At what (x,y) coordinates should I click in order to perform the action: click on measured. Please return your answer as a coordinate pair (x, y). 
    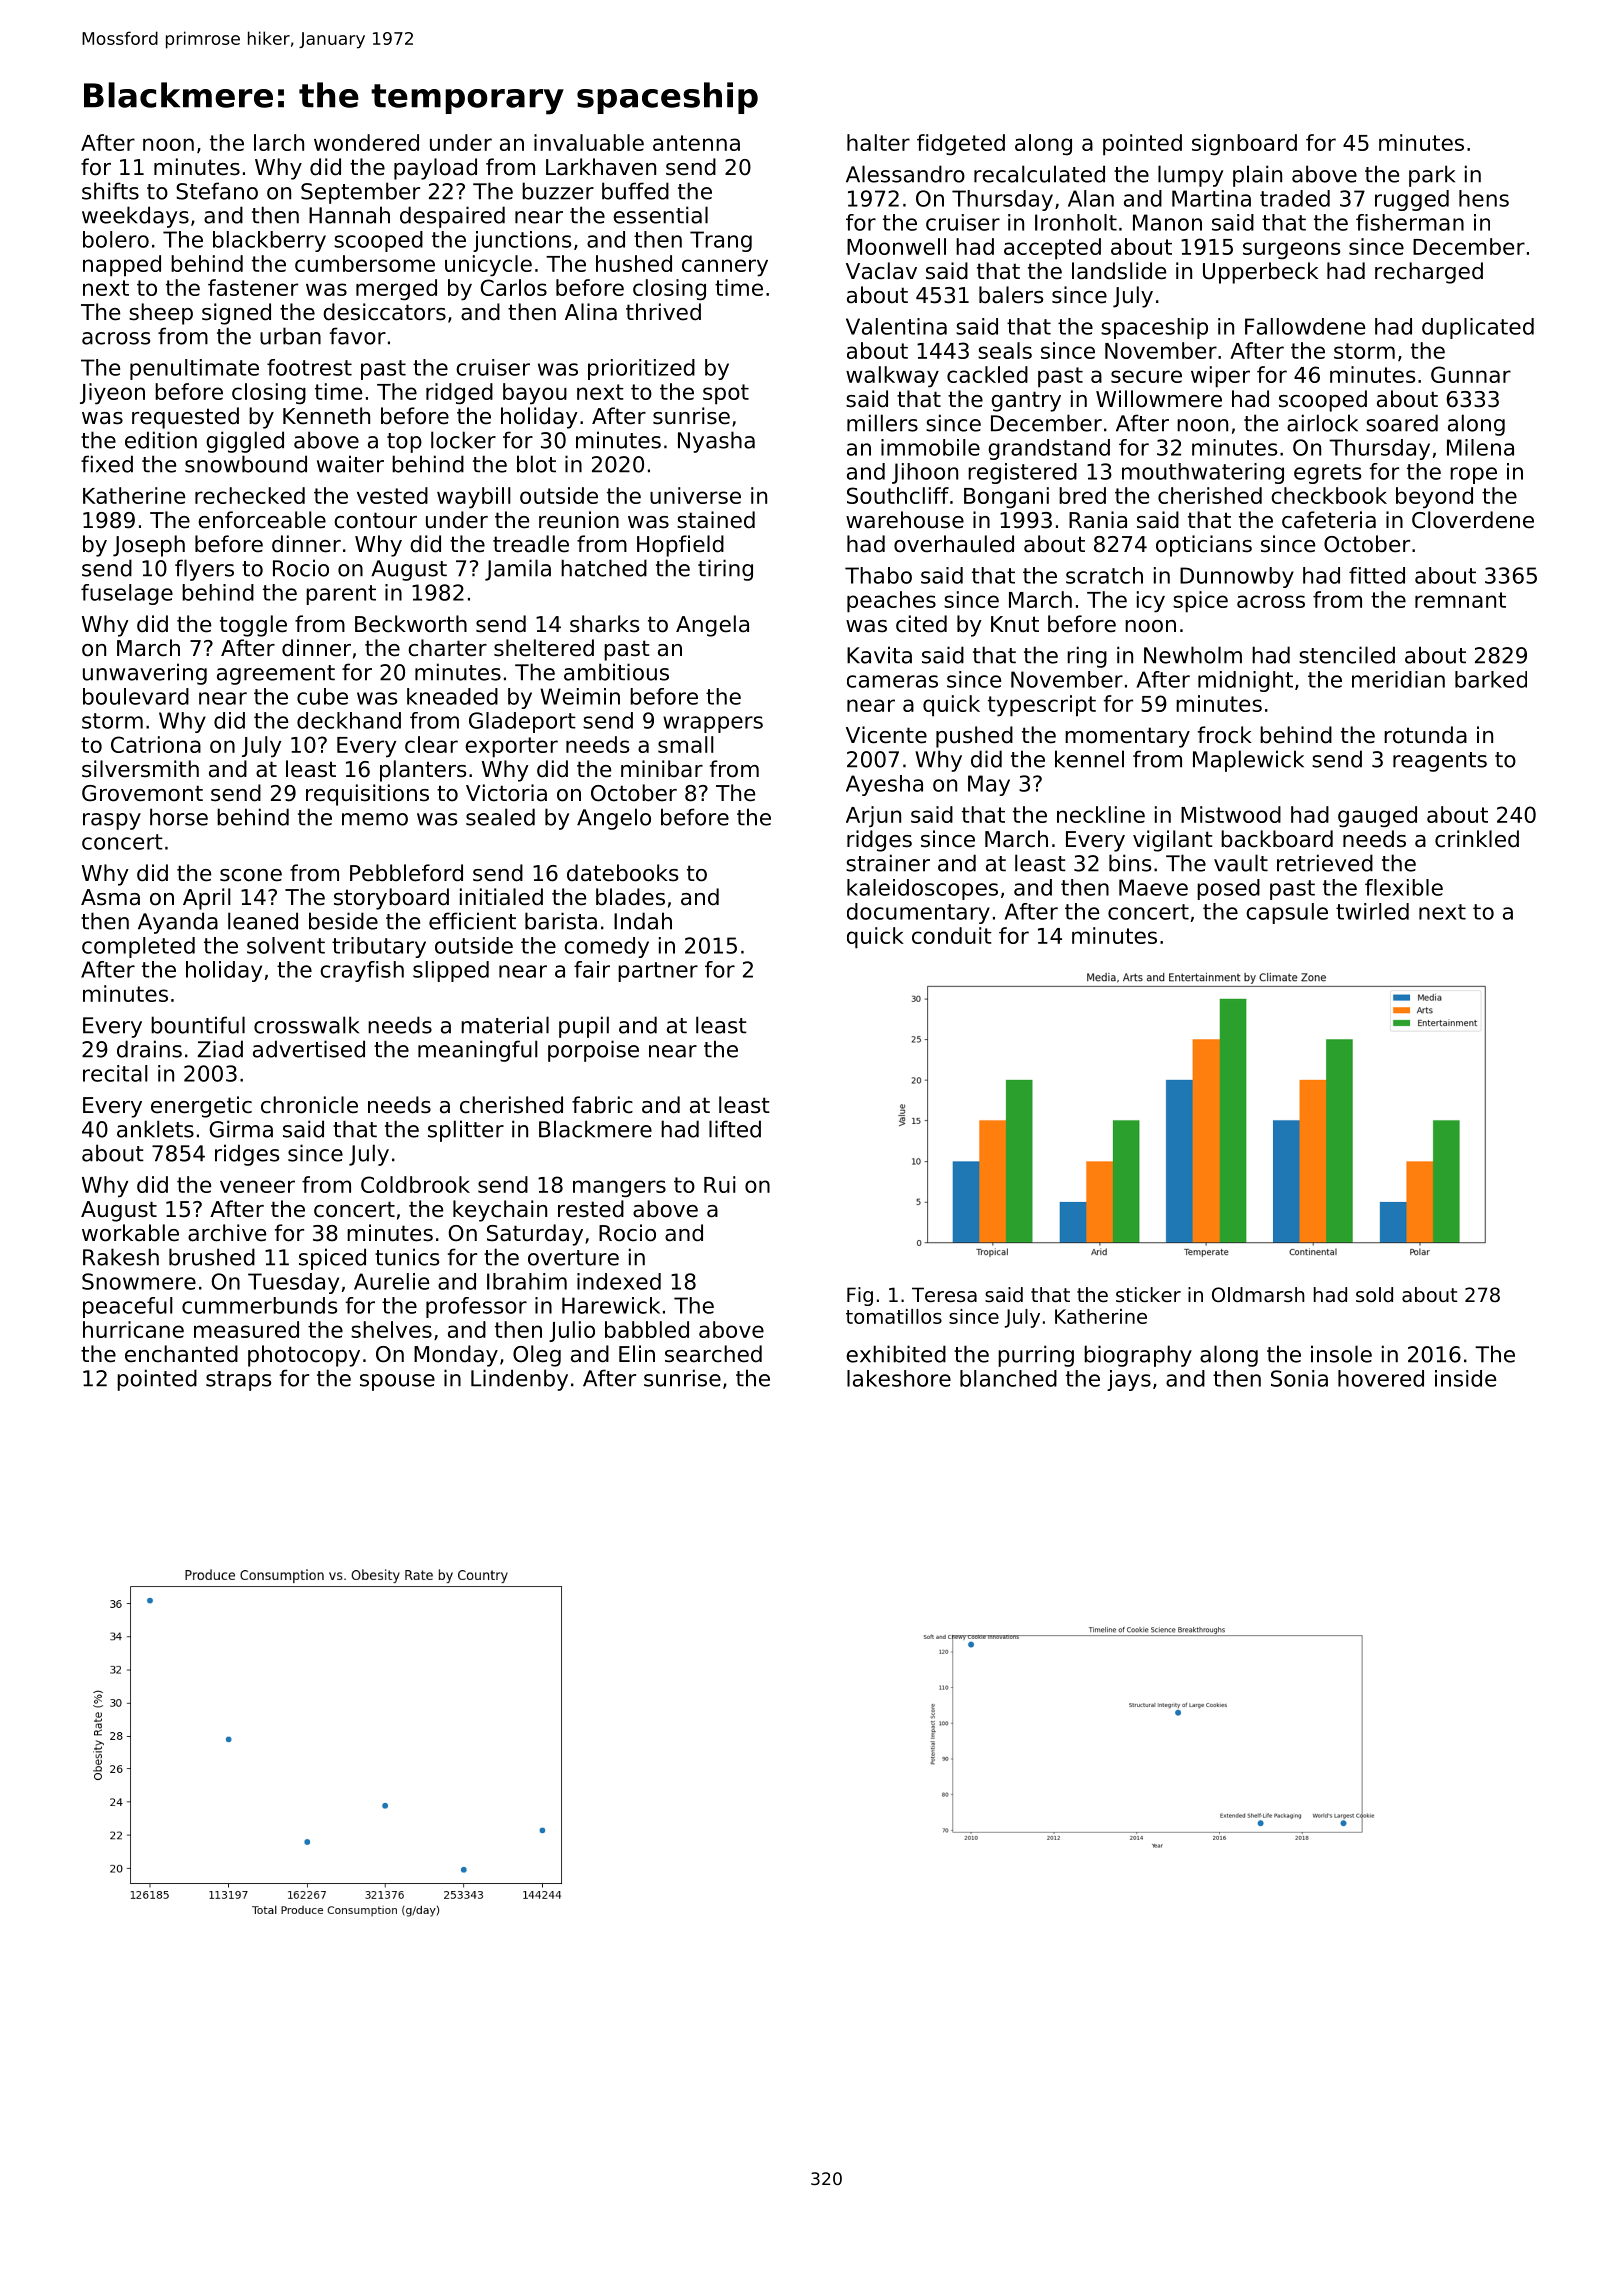
    Looking at the image, I should click on (246, 1329).
